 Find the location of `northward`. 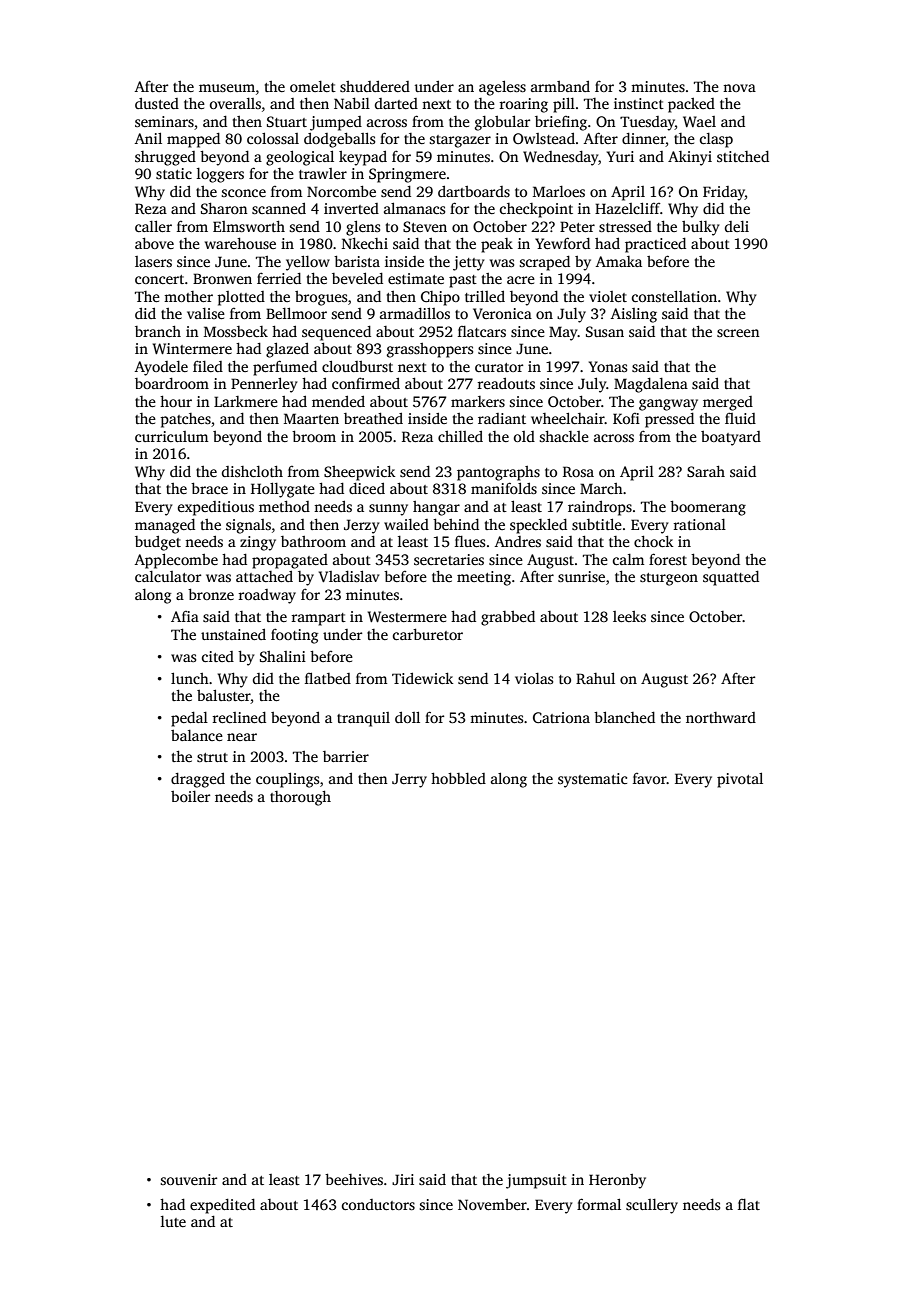

northward is located at coordinates (721, 717).
